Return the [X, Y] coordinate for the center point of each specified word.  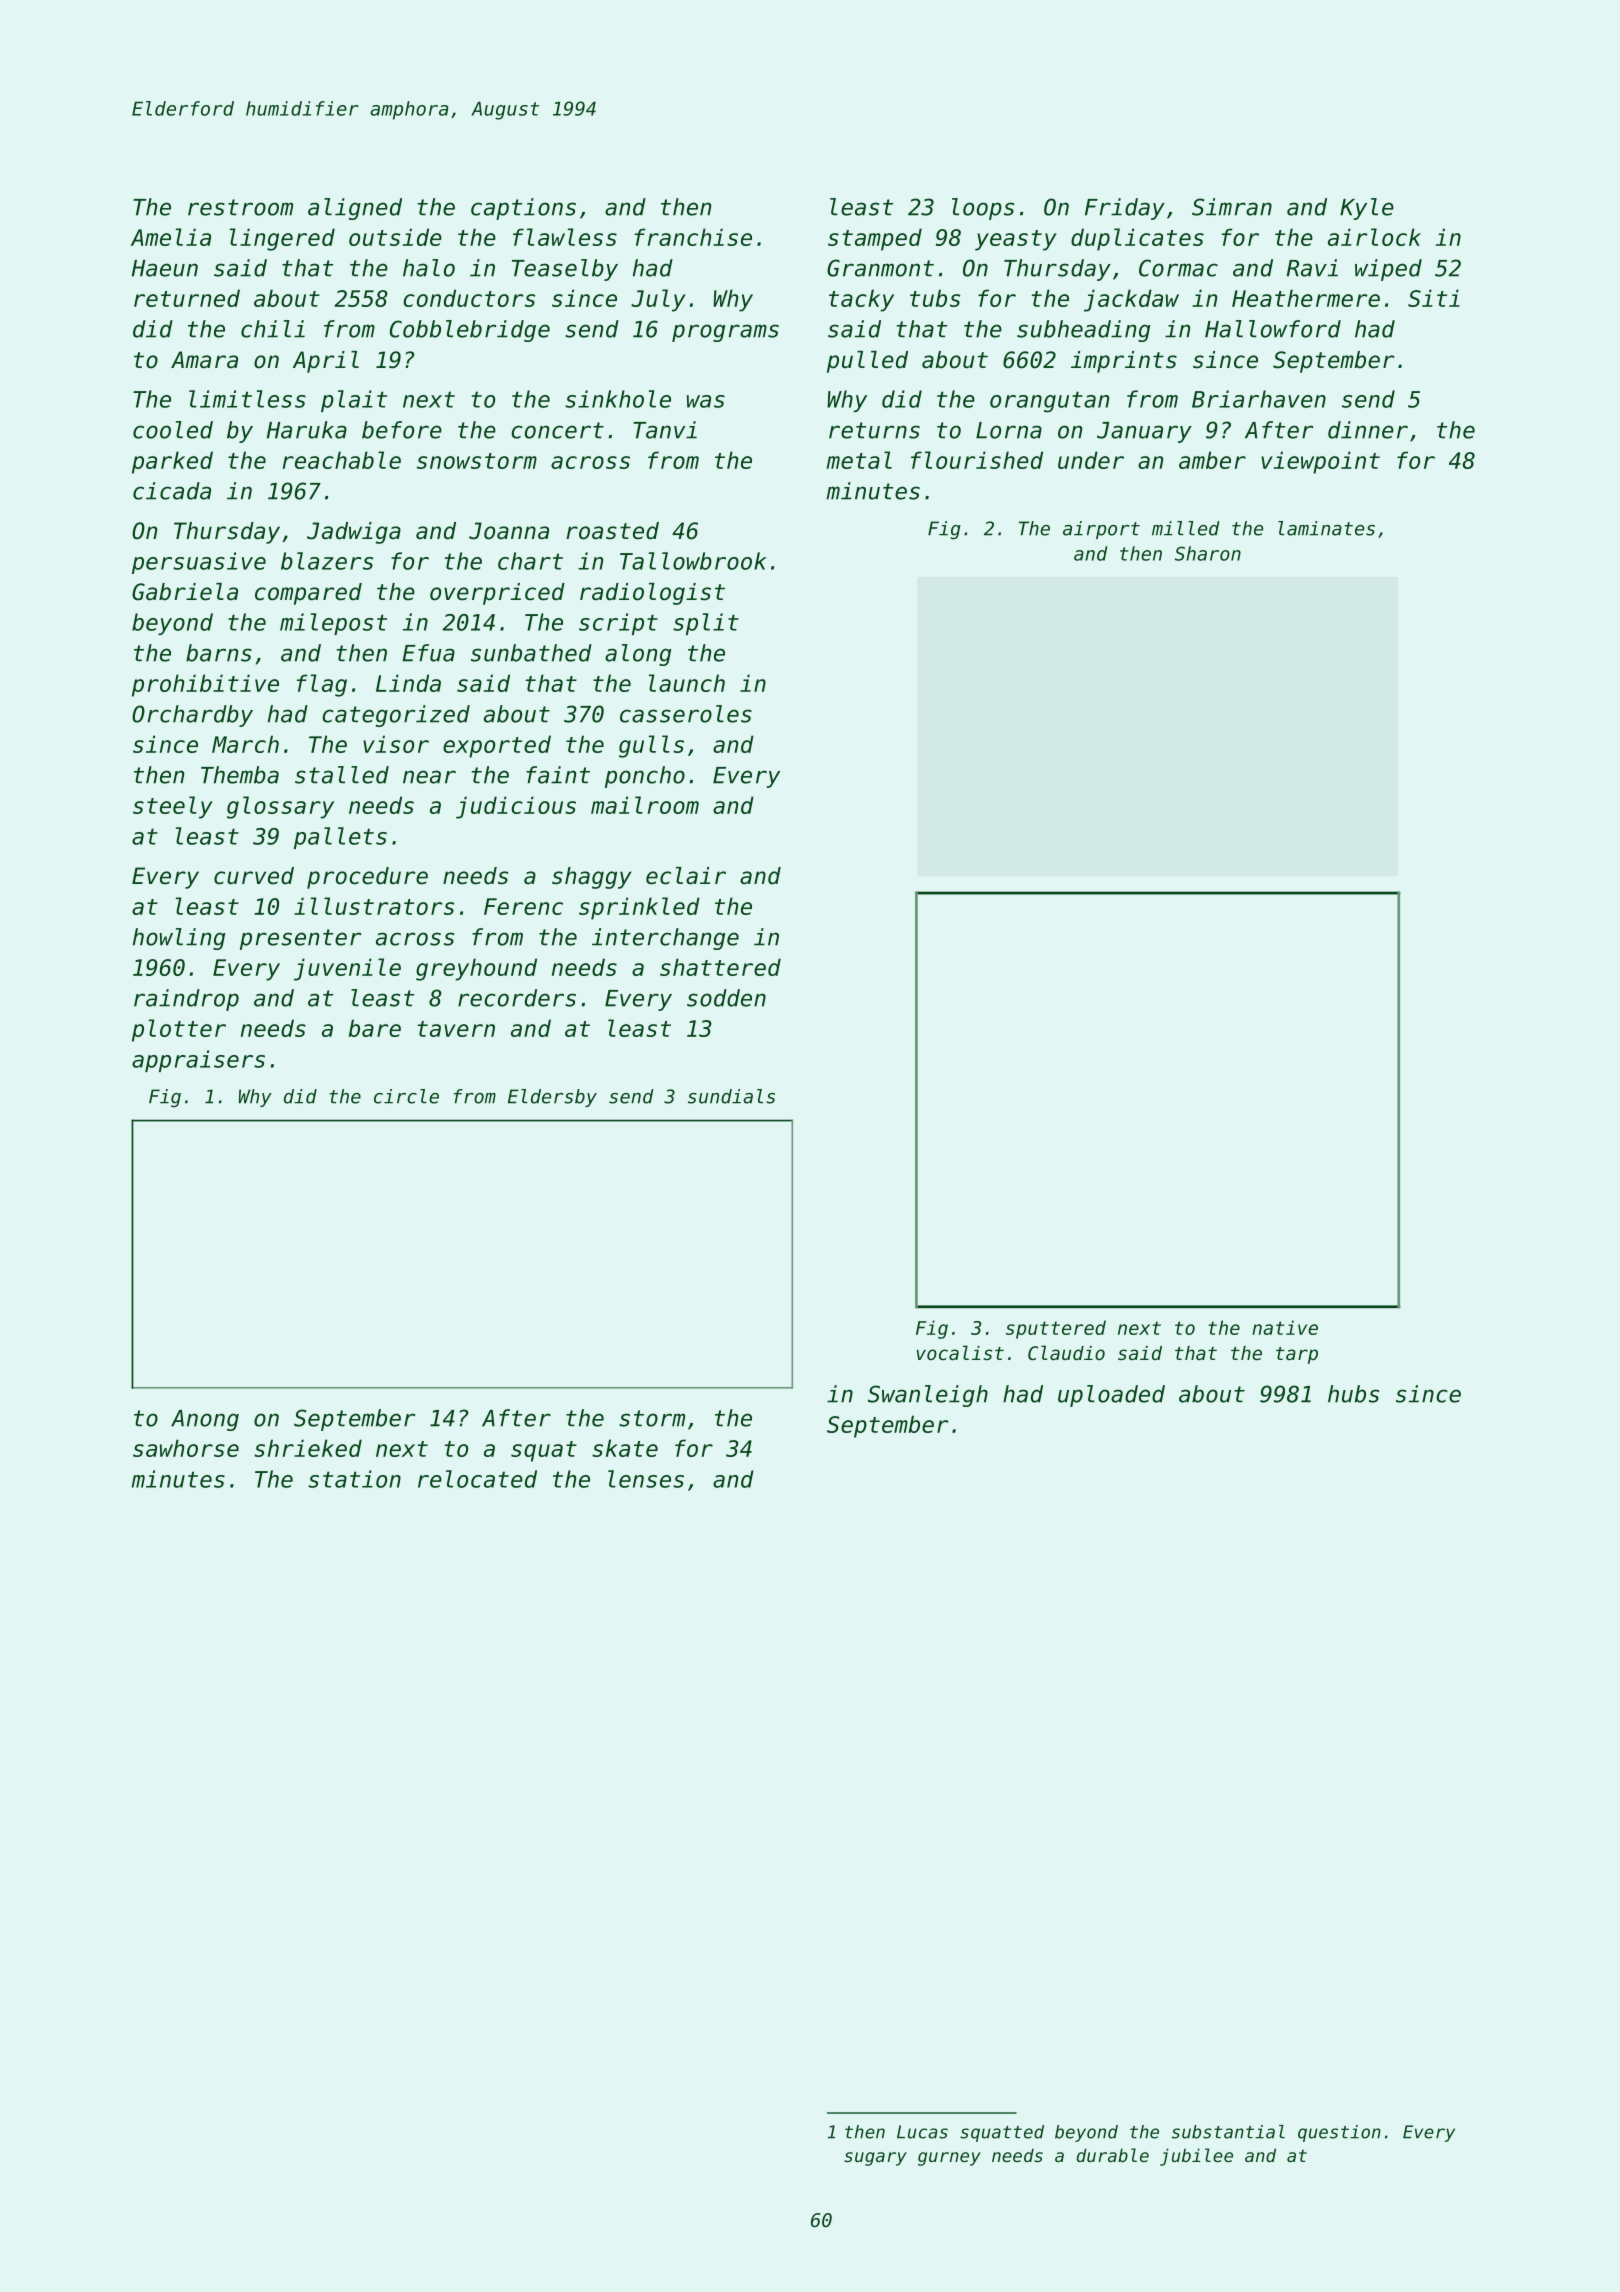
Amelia [171, 237]
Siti [1434, 298]
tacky [861, 300]
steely [173, 807]
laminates [1326, 528]
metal [859, 460]
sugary [875, 2159]
